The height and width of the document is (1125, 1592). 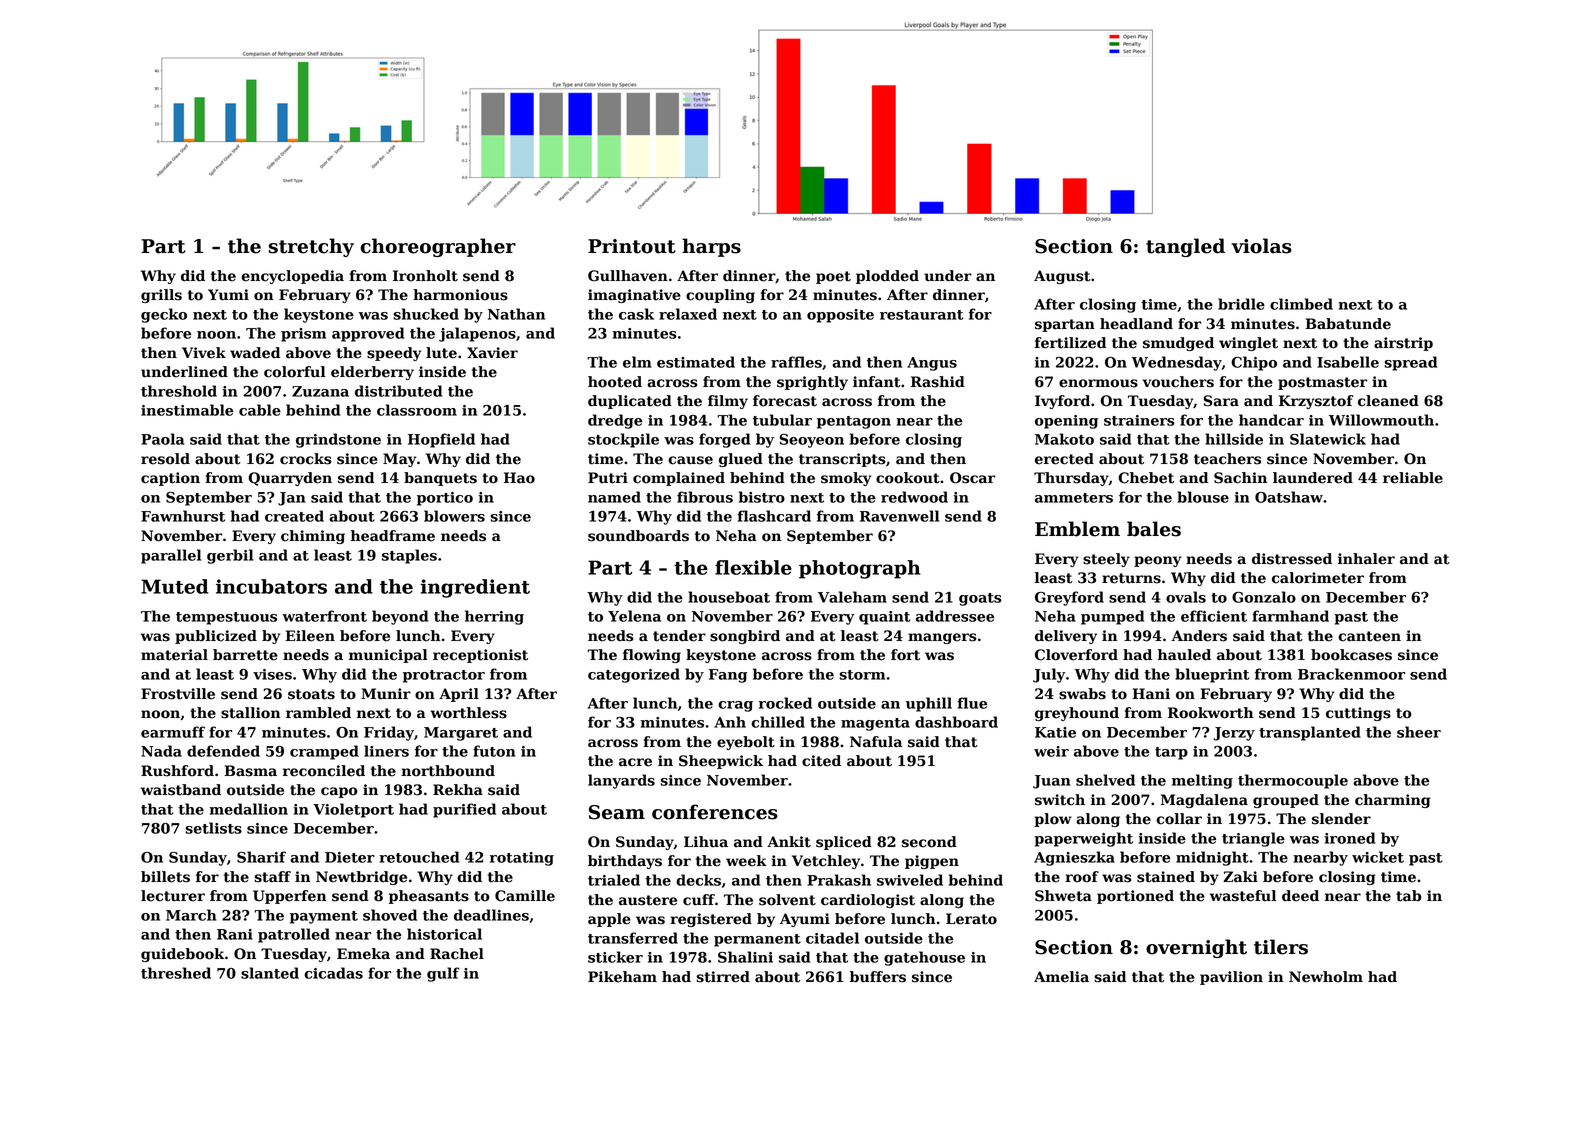 What do you see at coordinates (324, 752) in the document?
I see `cramped` at bounding box center [324, 752].
